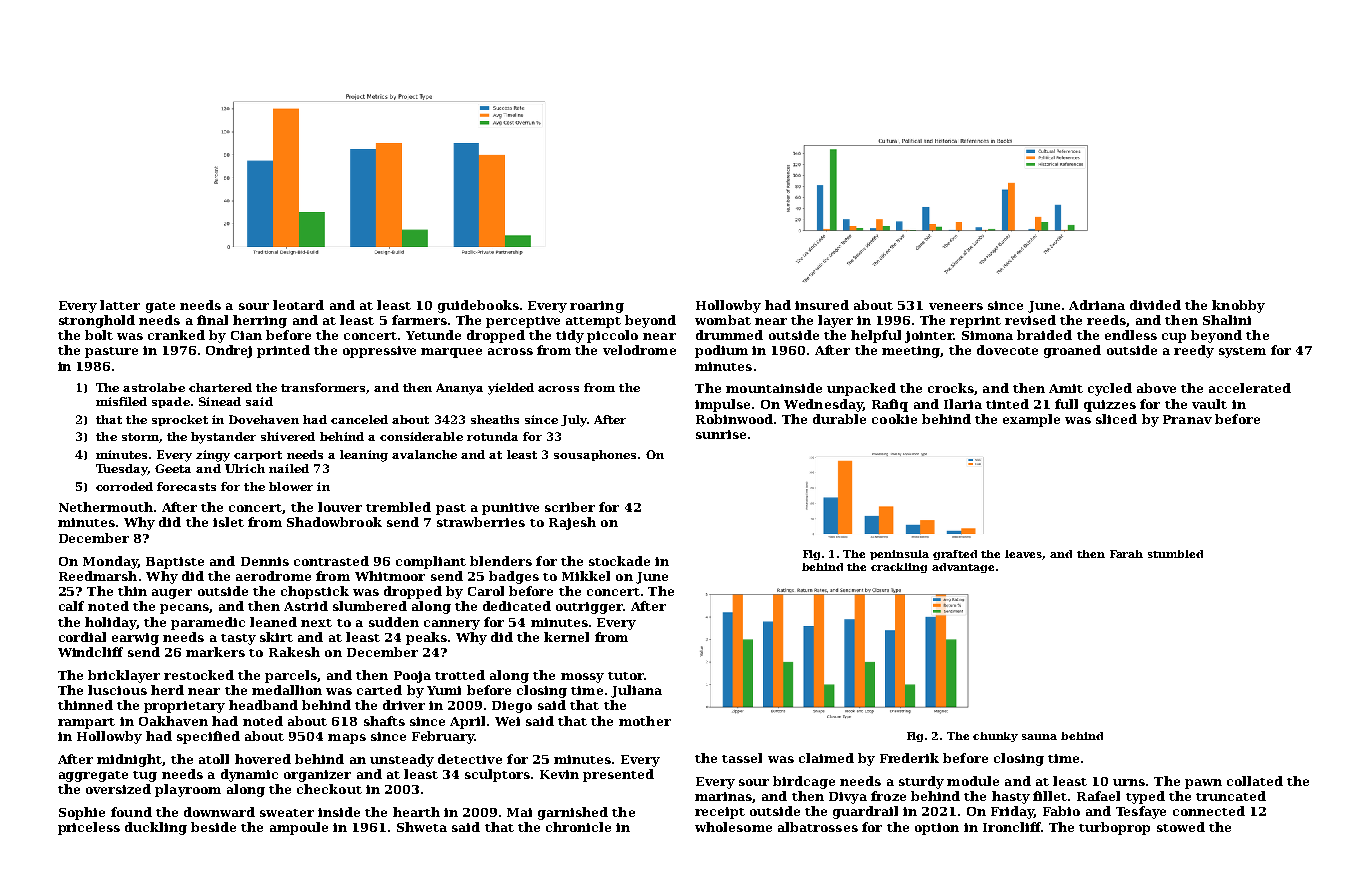  I want to click on bolt, so click(99, 335).
